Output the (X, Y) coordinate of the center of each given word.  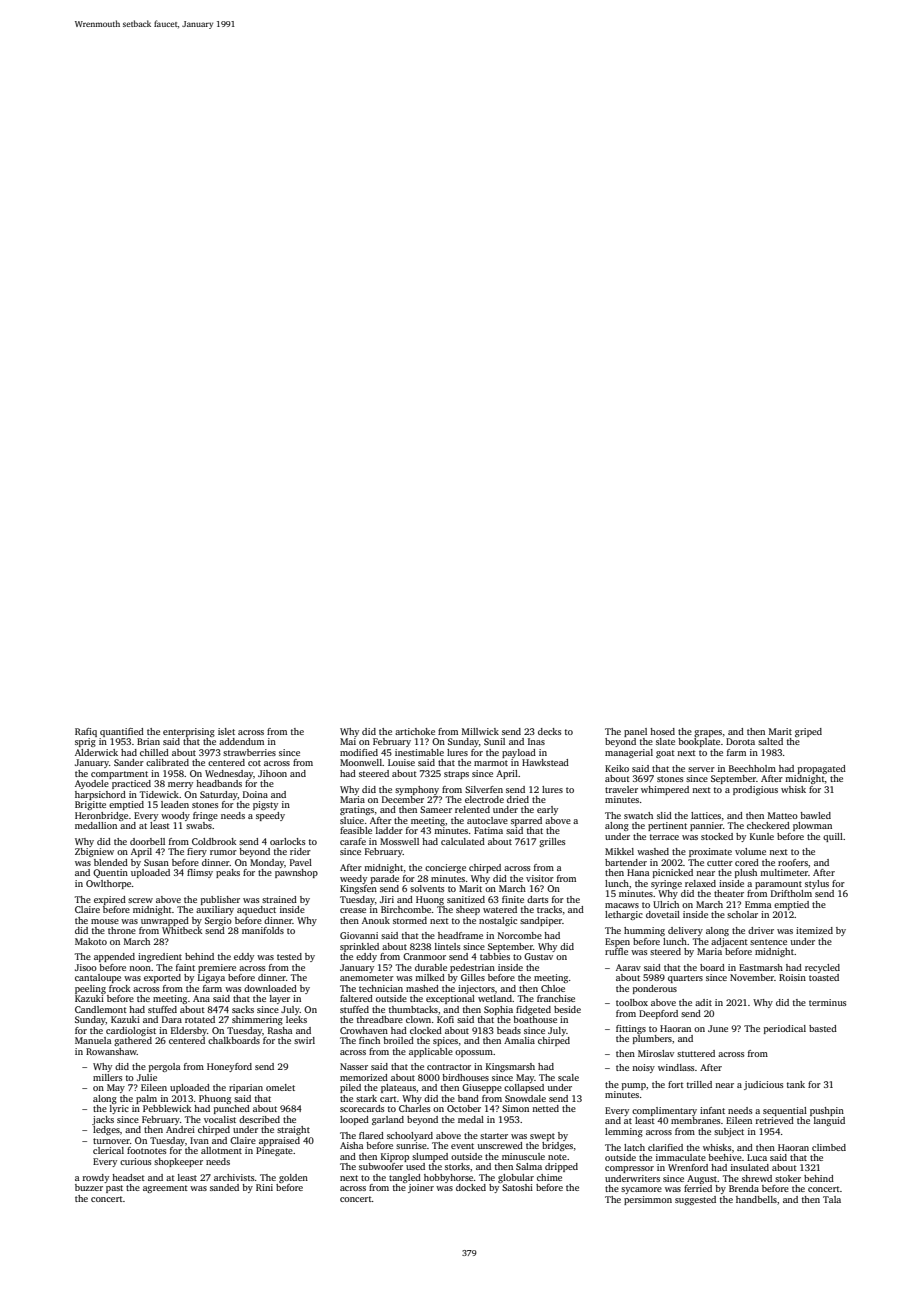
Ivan (199, 1140)
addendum (241, 741)
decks (549, 731)
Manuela (93, 1040)
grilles (552, 842)
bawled (815, 815)
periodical (785, 1029)
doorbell (147, 841)
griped (808, 732)
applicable (431, 1052)
